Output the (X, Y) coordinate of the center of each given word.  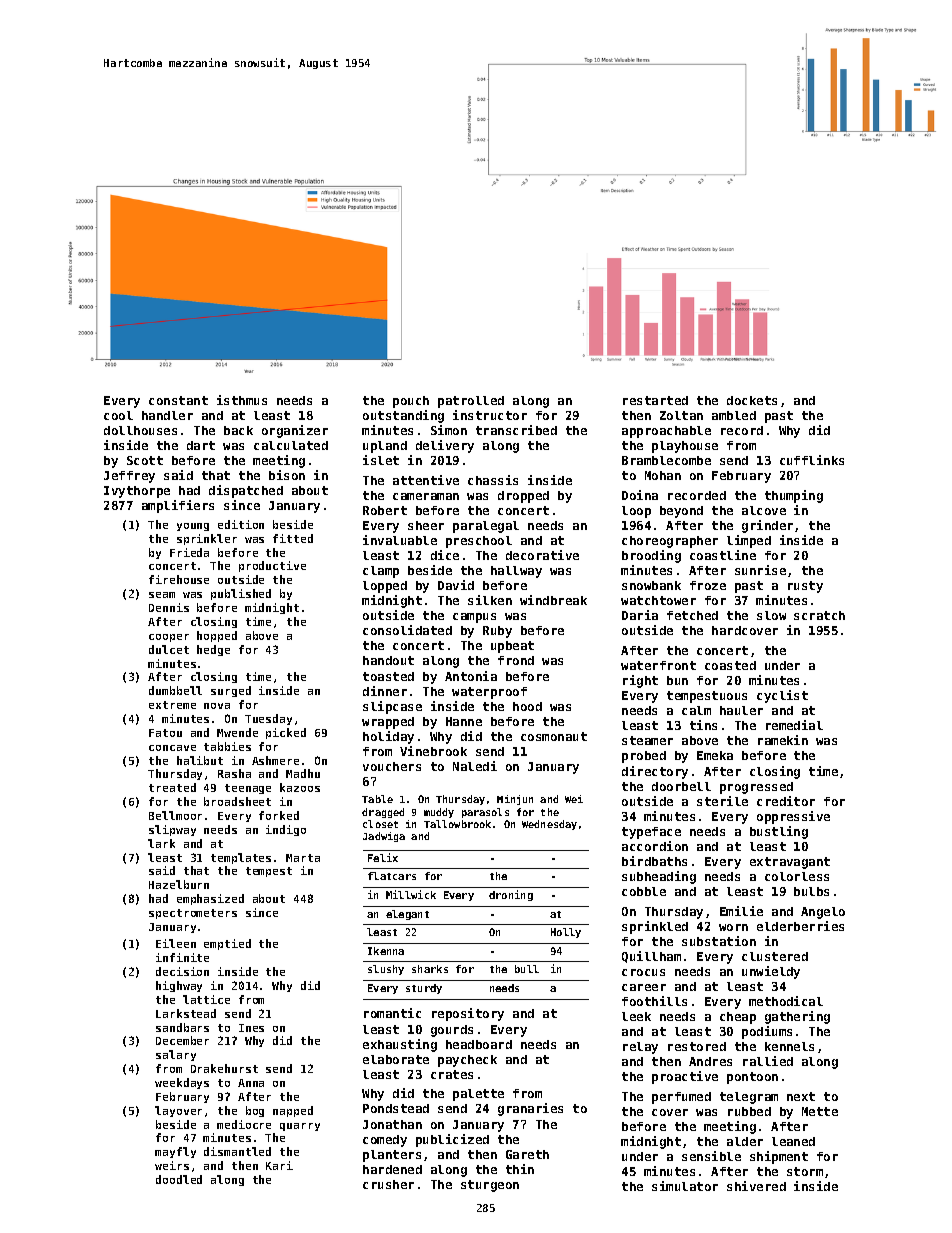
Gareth (527, 1154)
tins (703, 725)
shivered (756, 1186)
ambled (734, 415)
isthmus (242, 400)
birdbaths (654, 861)
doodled (179, 1179)
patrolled (471, 402)
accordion (655, 846)
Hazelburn (179, 884)
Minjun (515, 800)
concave (172, 748)
